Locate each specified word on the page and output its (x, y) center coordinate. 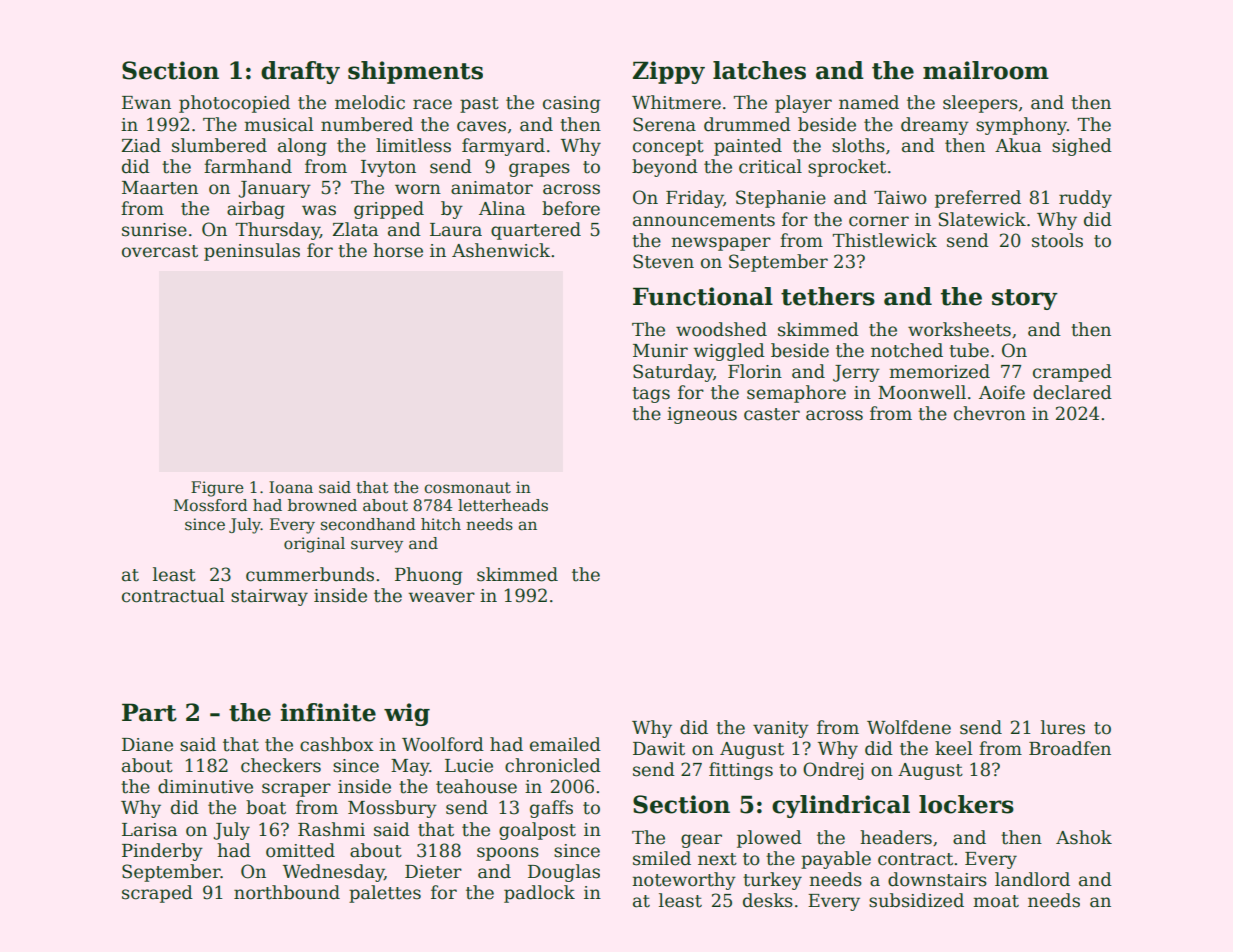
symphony (1021, 126)
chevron (990, 413)
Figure (217, 489)
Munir (660, 351)
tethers (828, 296)
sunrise (154, 230)
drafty (300, 72)
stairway (269, 597)
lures (1063, 727)
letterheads (503, 505)
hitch (441, 524)
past (479, 105)
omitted (300, 850)
